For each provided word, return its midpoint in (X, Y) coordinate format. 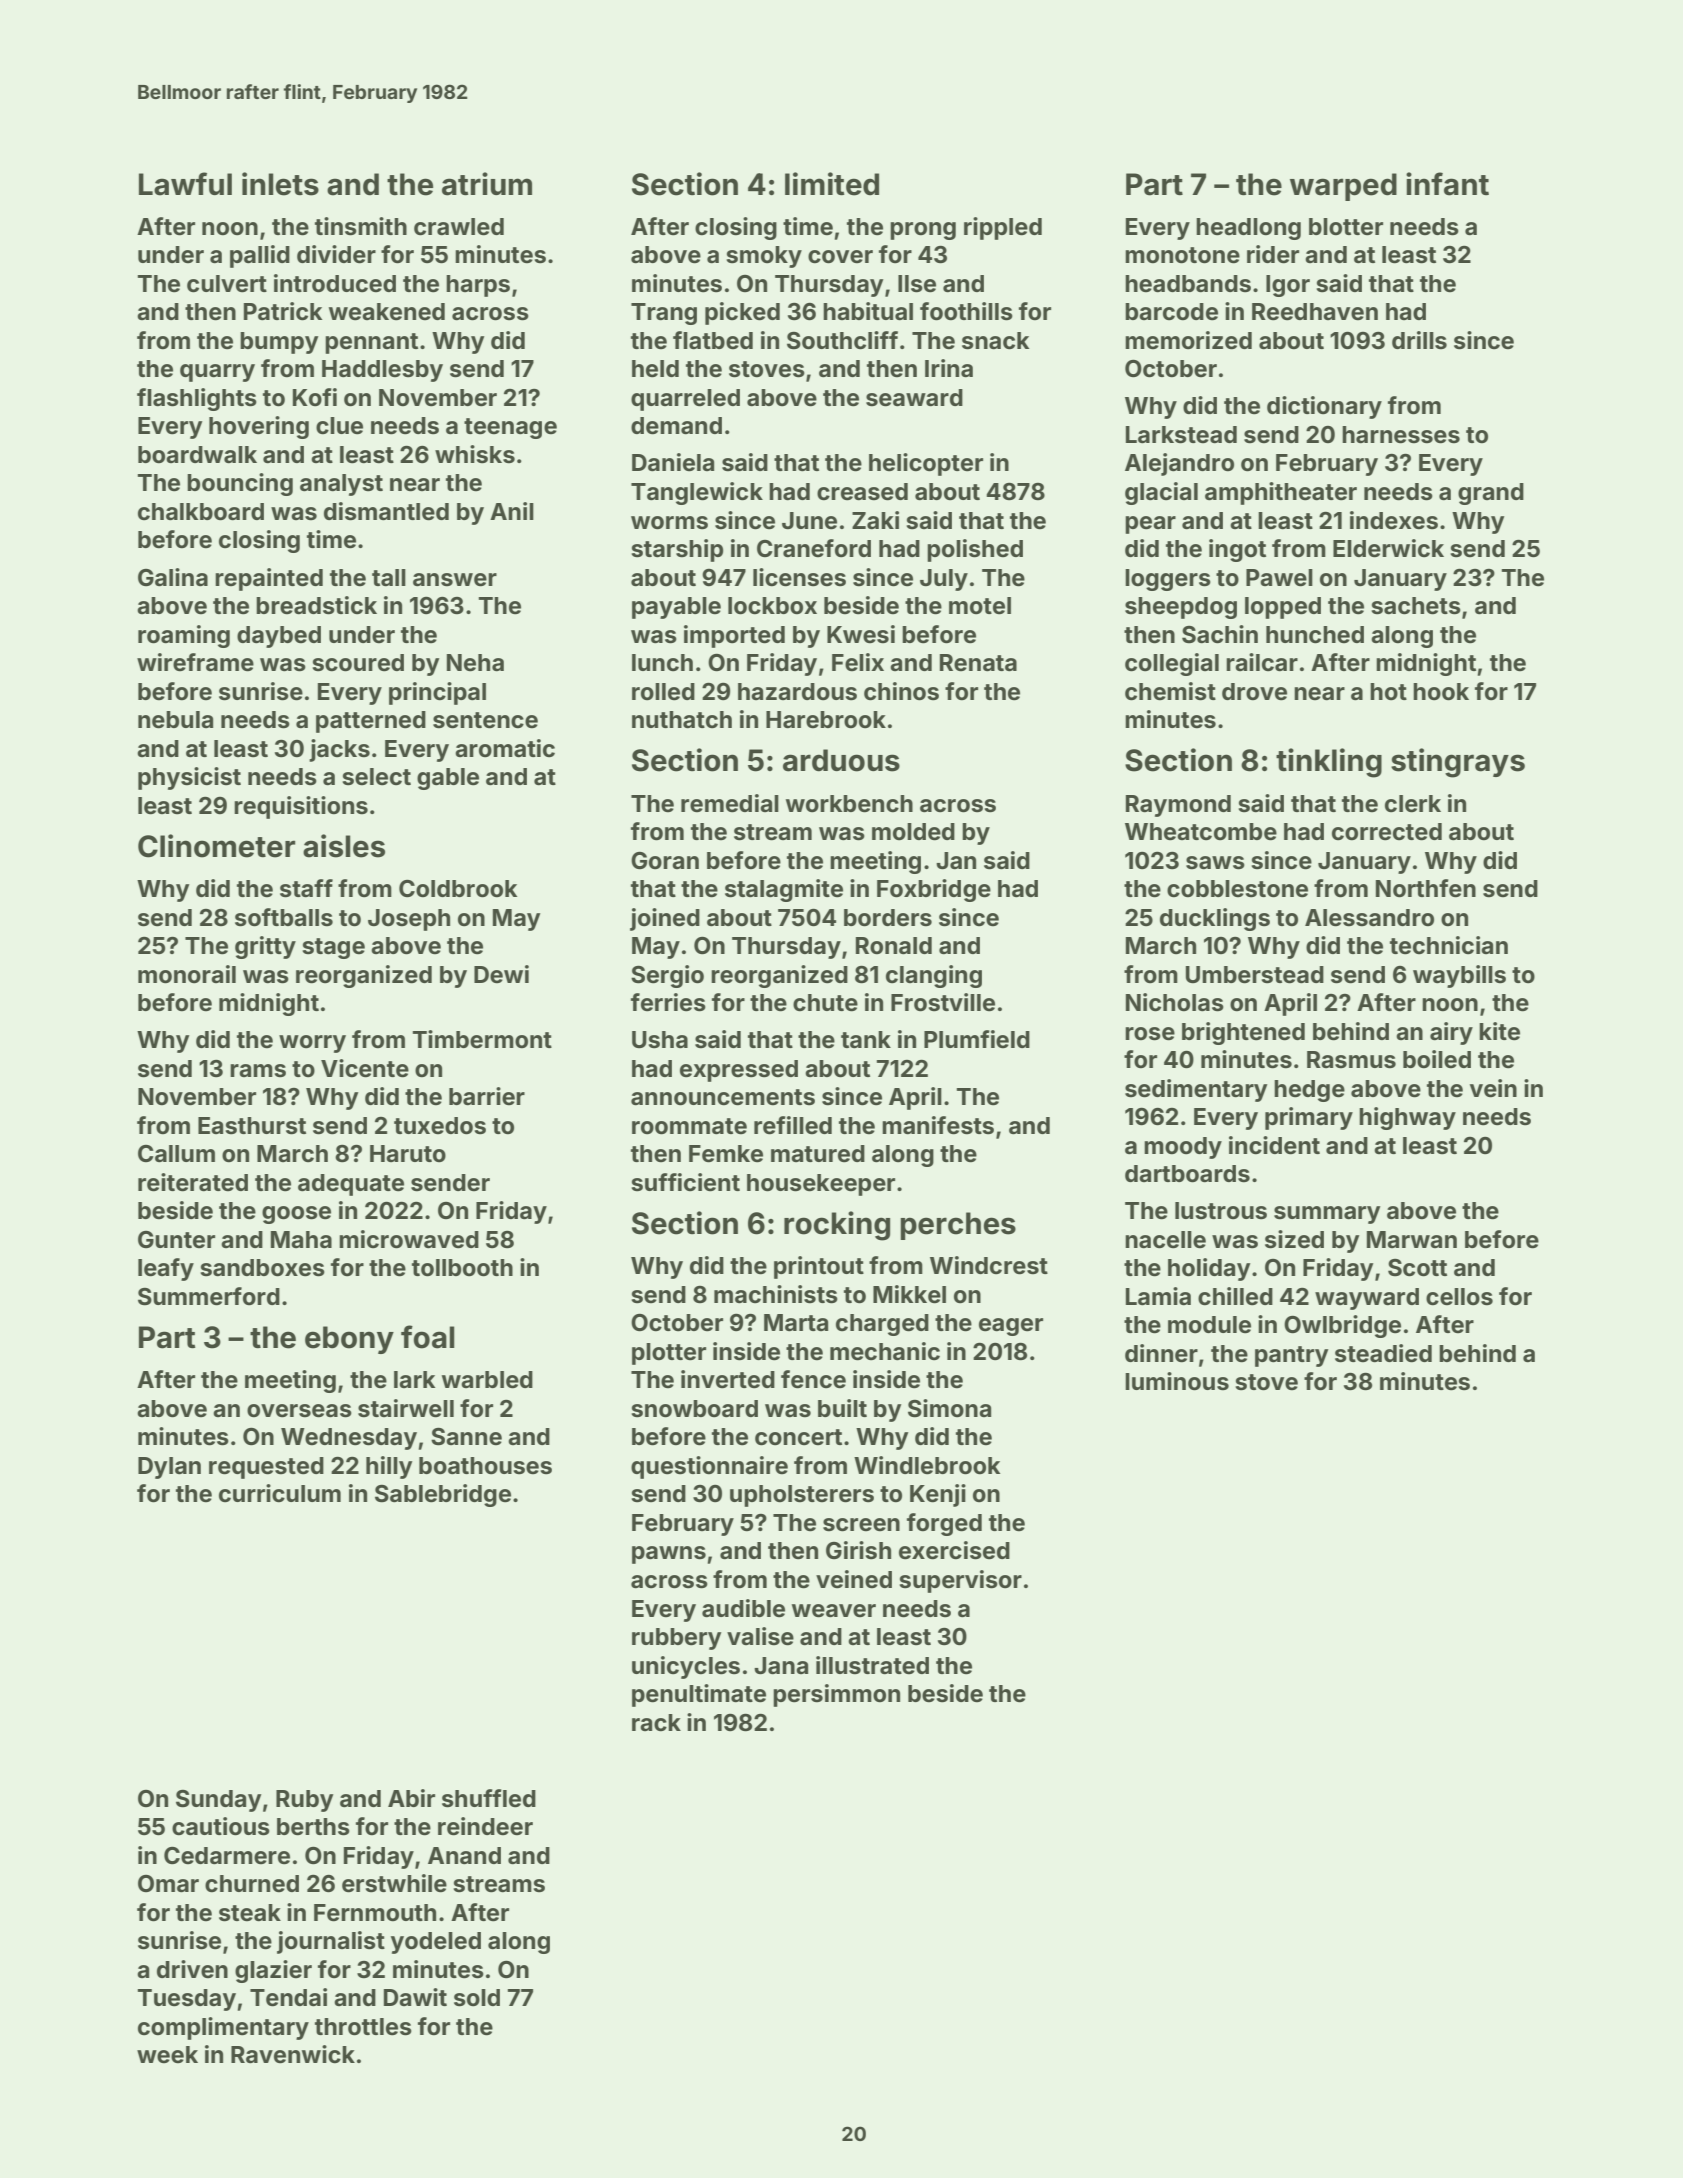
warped (1343, 187)
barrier (487, 1096)
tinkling (1329, 763)
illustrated (872, 1665)
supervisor (960, 1581)
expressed (739, 1071)
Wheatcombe (1201, 832)
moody (1183, 1148)
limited (832, 184)
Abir (411, 1798)
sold (477, 1998)
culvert (227, 284)
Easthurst (252, 1126)
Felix (858, 662)
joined (665, 919)
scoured (358, 663)
